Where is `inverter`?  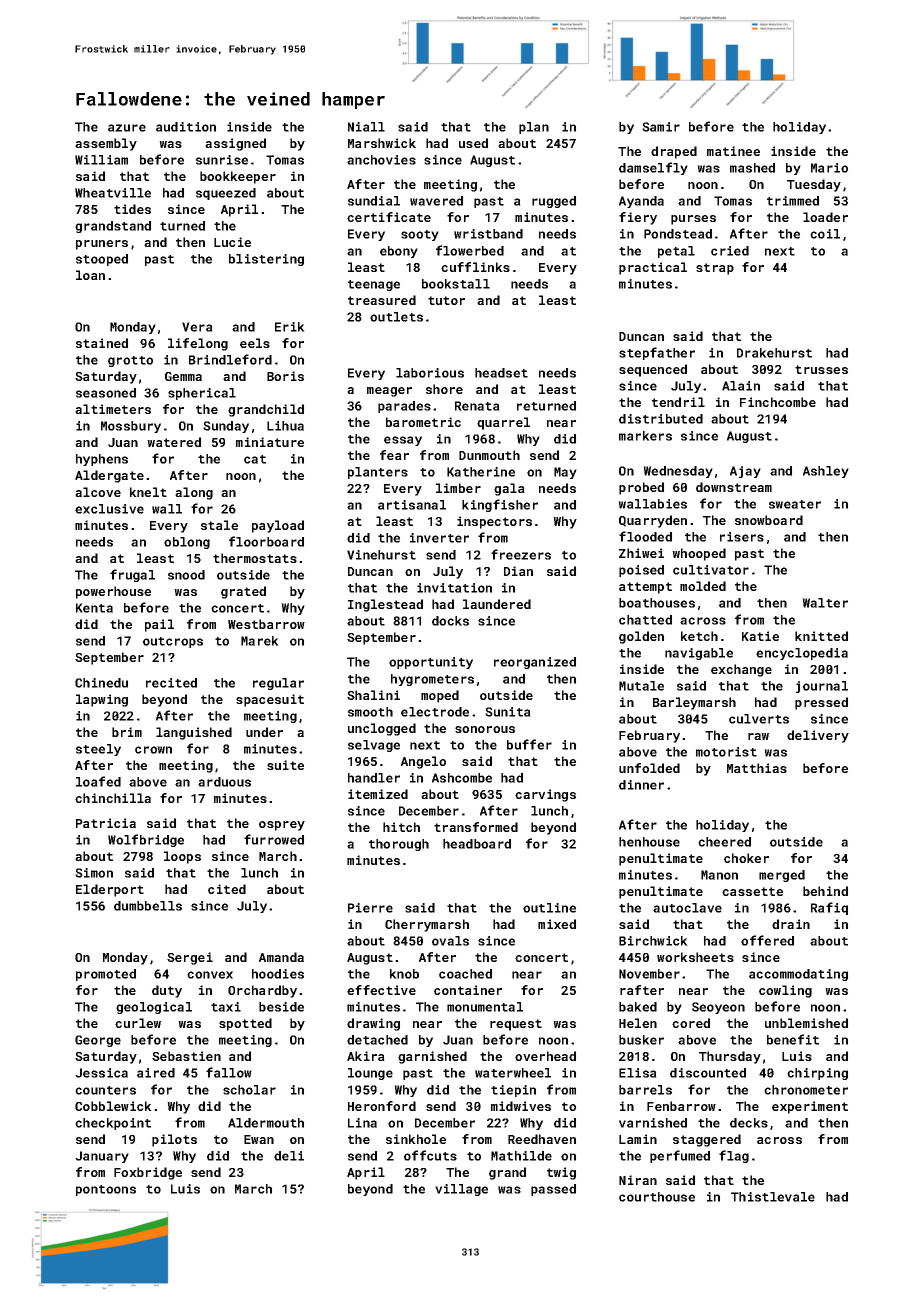 inverter is located at coordinates (439, 538).
